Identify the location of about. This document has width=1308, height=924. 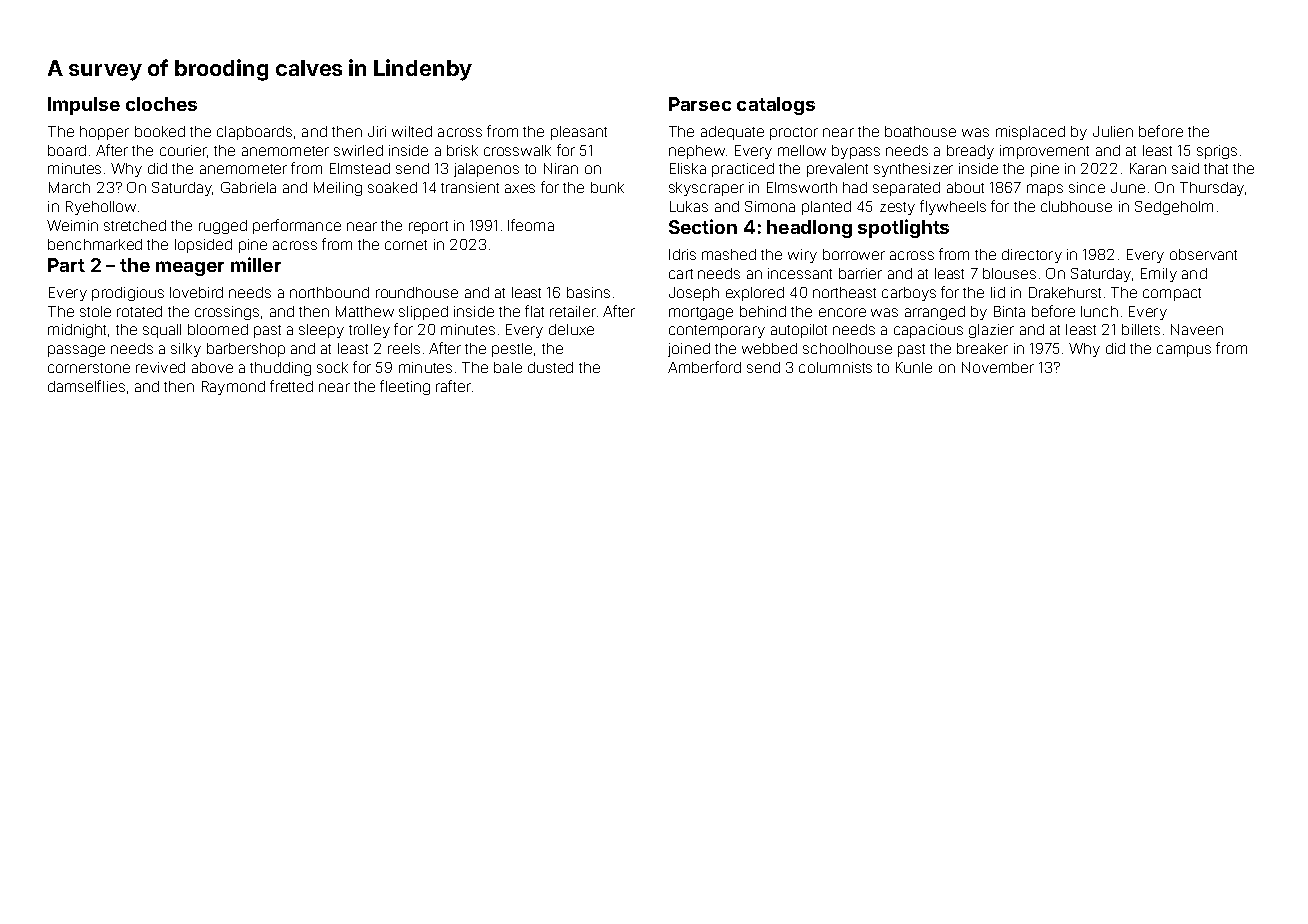
(965, 187).
